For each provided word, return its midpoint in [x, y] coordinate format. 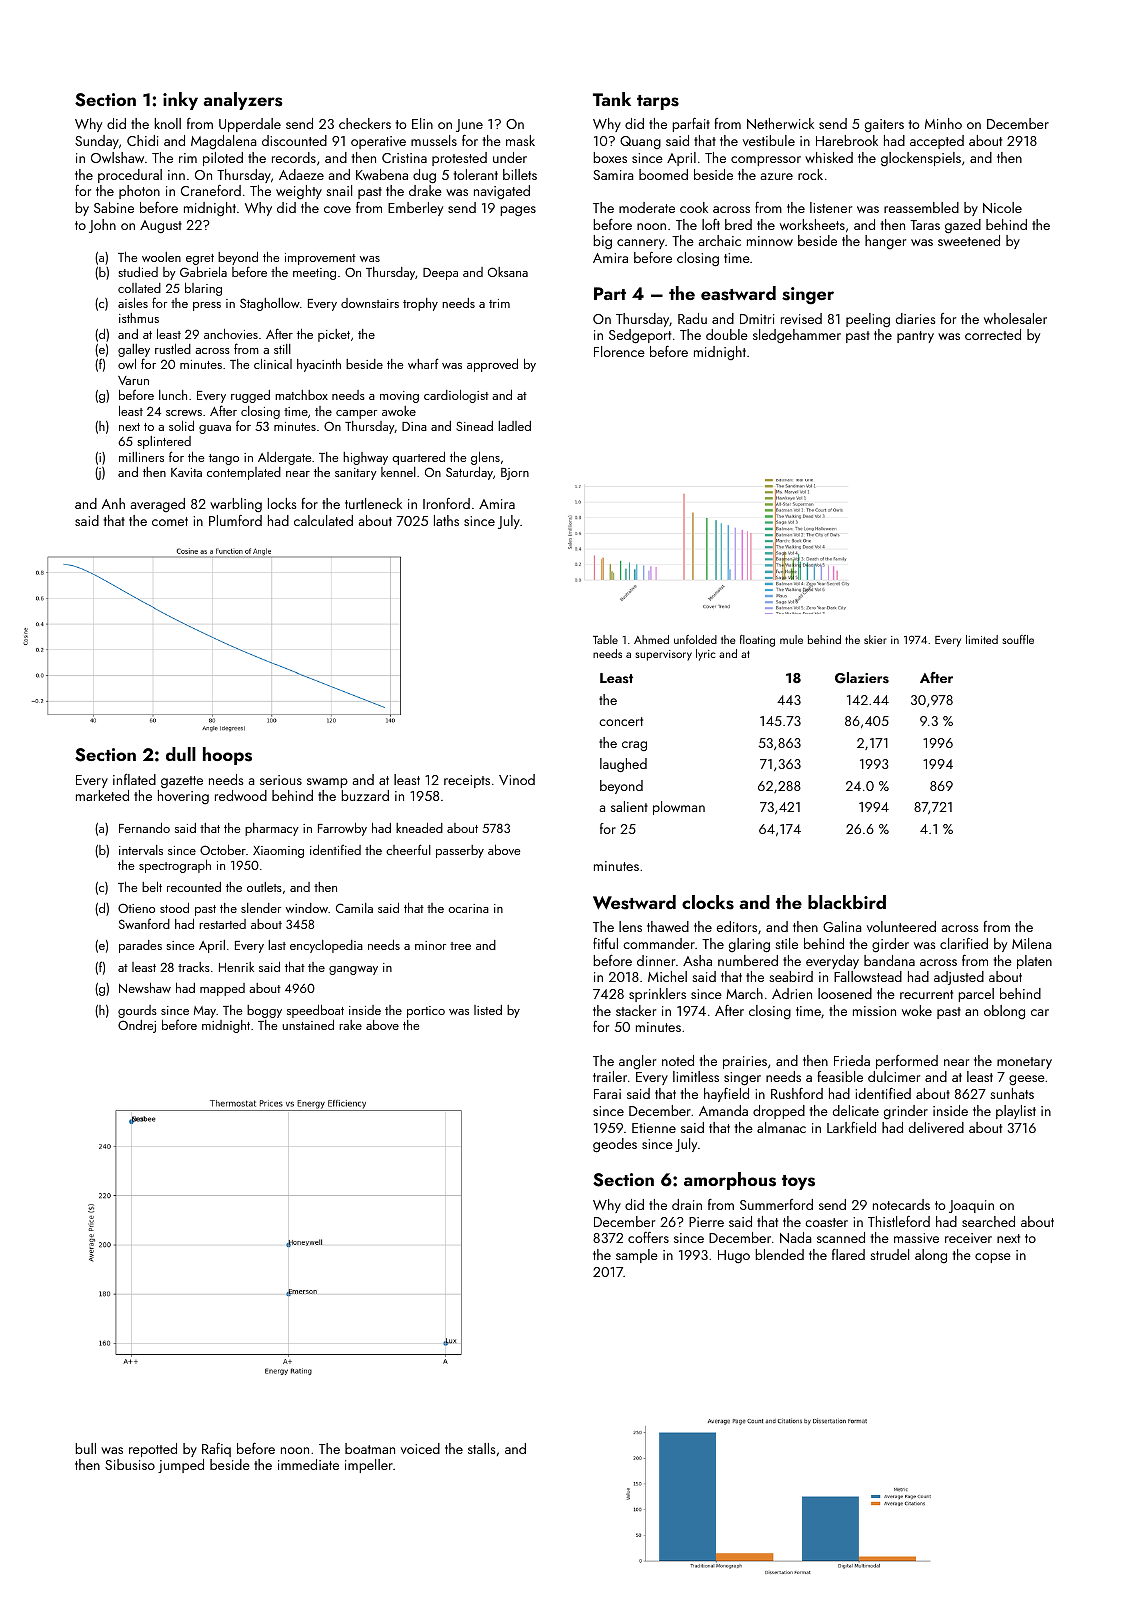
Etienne [654, 1128]
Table [605, 639]
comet [170, 521]
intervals [141, 850]
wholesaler [1015, 318]
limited [982, 639]
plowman [679, 808]
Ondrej [137, 1026]
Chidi [142, 140]
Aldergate [285, 458]
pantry [915, 337]
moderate [647, 207]
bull [85, 1448]
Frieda [852, 1060]
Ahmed [651, 639]
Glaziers [862, 678]
